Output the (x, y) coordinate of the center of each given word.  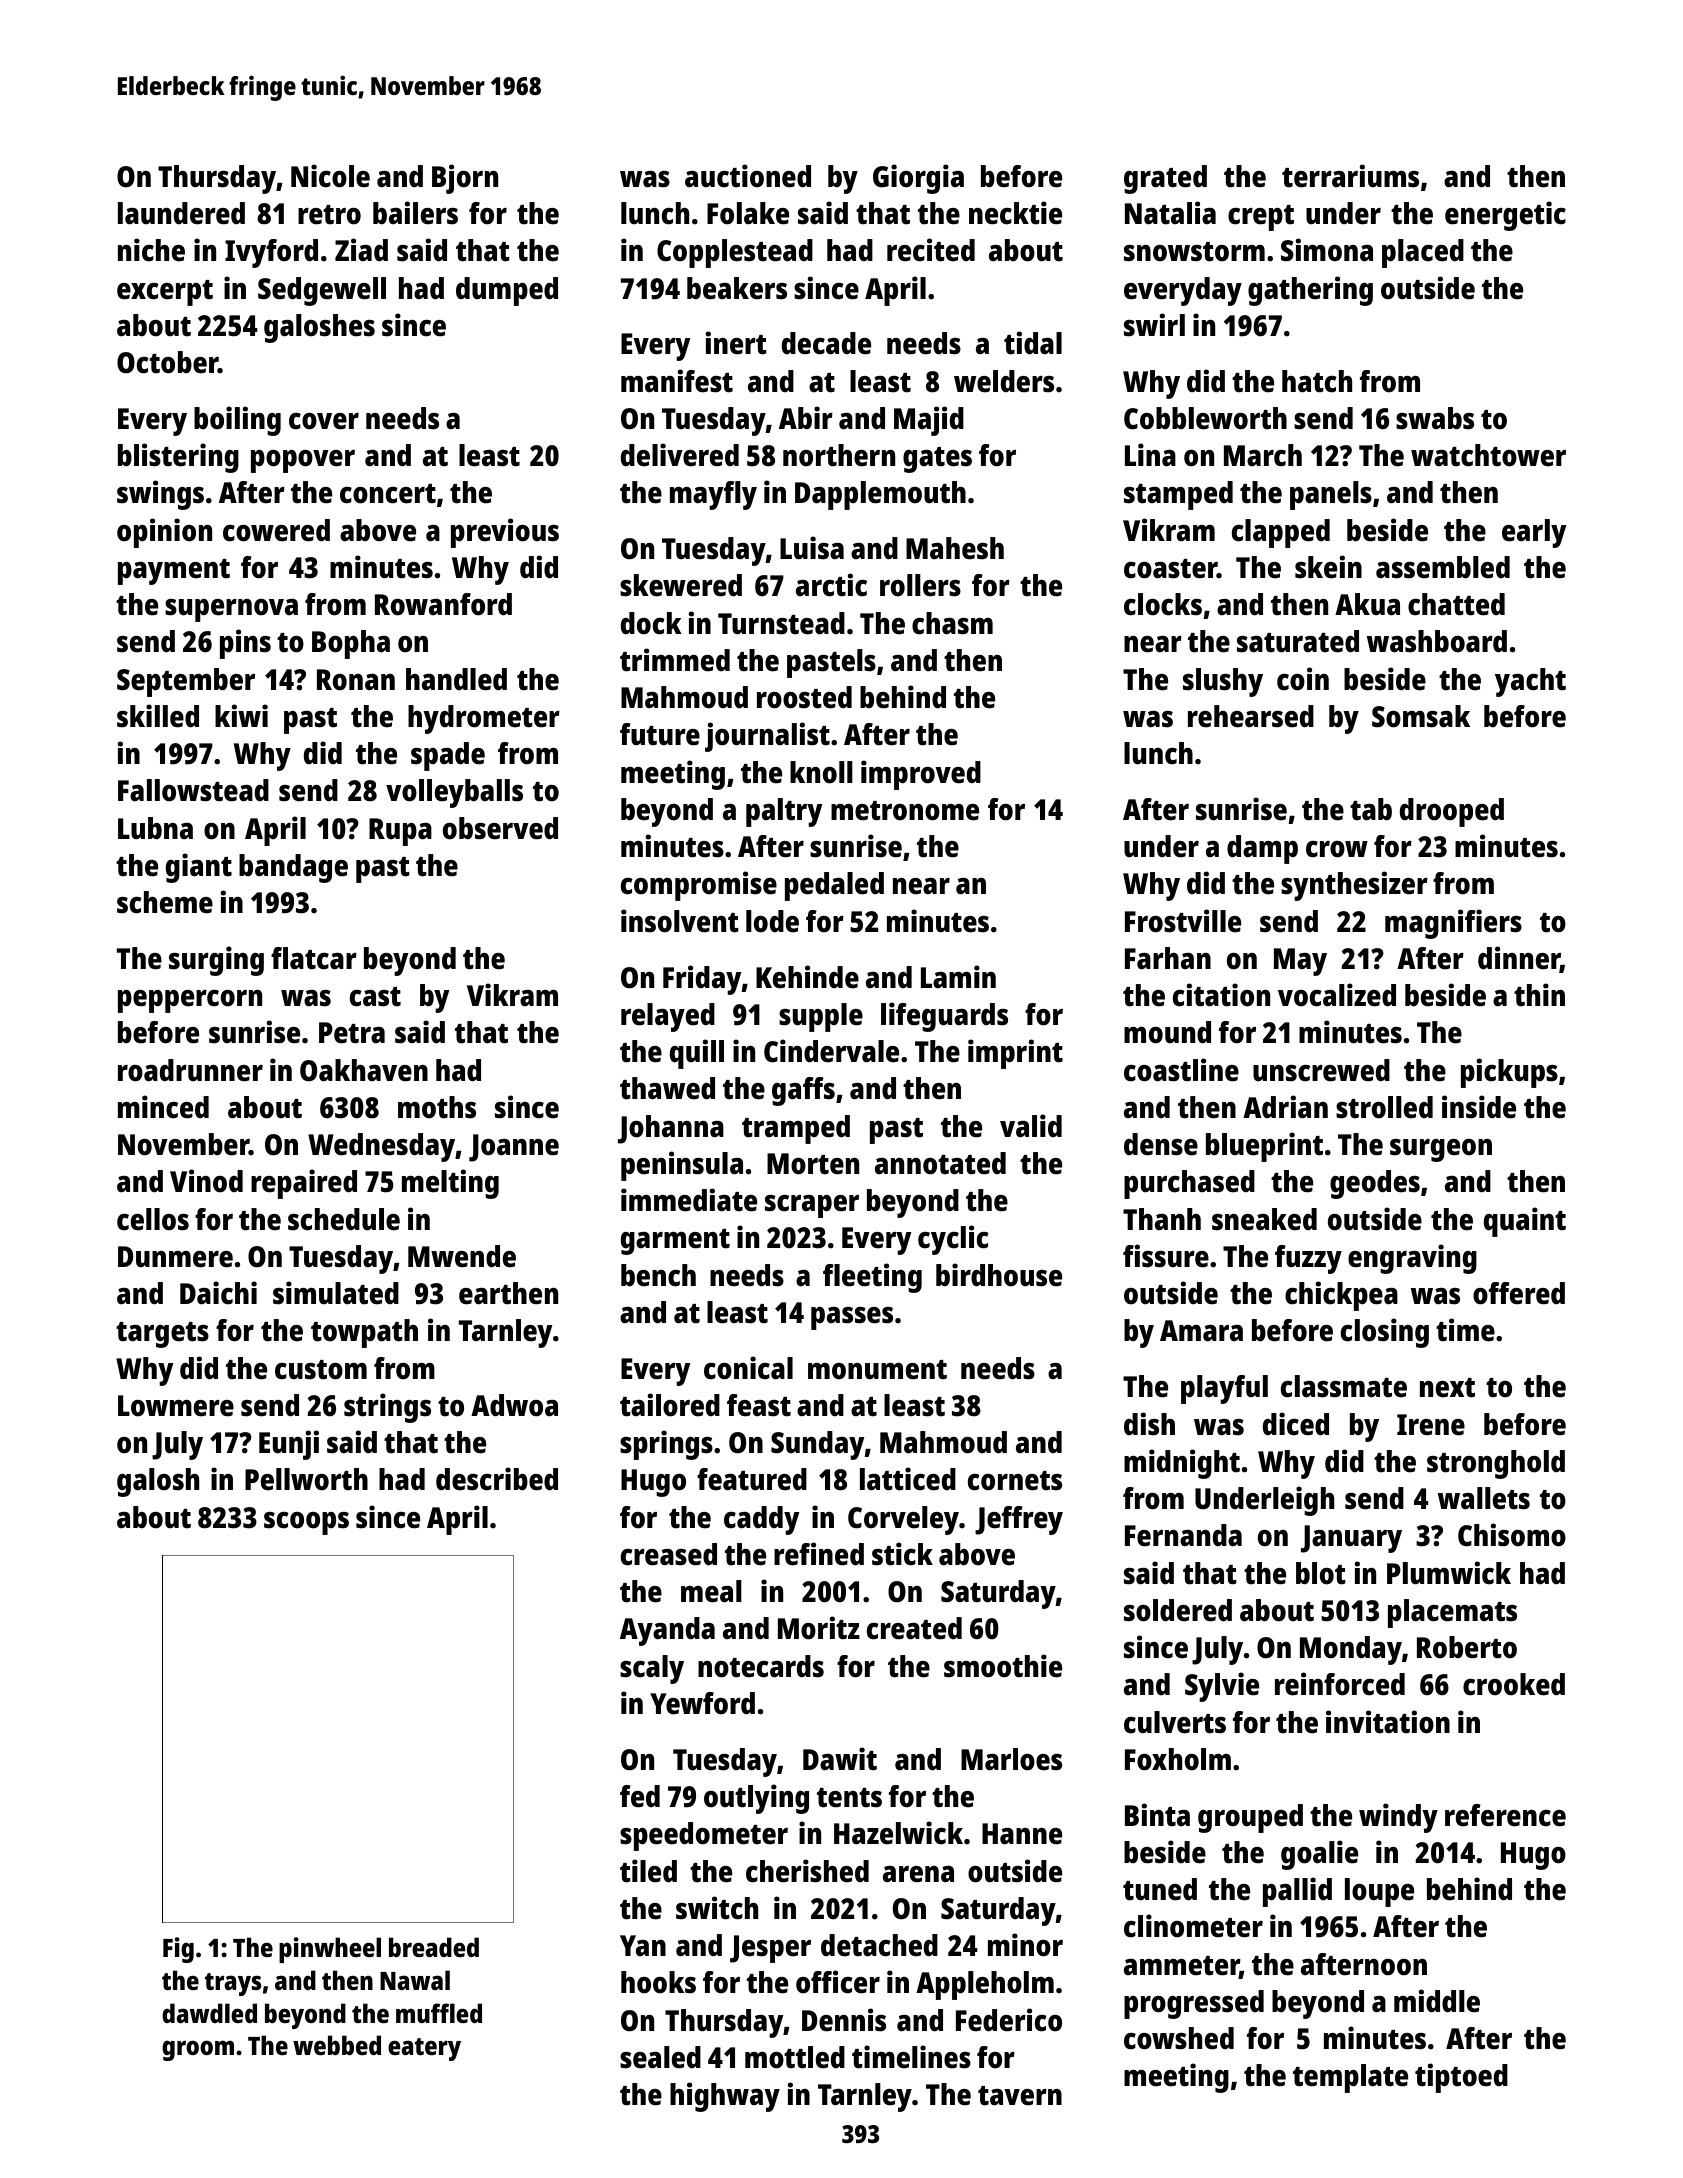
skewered (681, 585)
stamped (1178, 495)
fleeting (872, 1278)
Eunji (289, 1445)
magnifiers (1453, 924)
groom (198, 2050)
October (167, 362)
